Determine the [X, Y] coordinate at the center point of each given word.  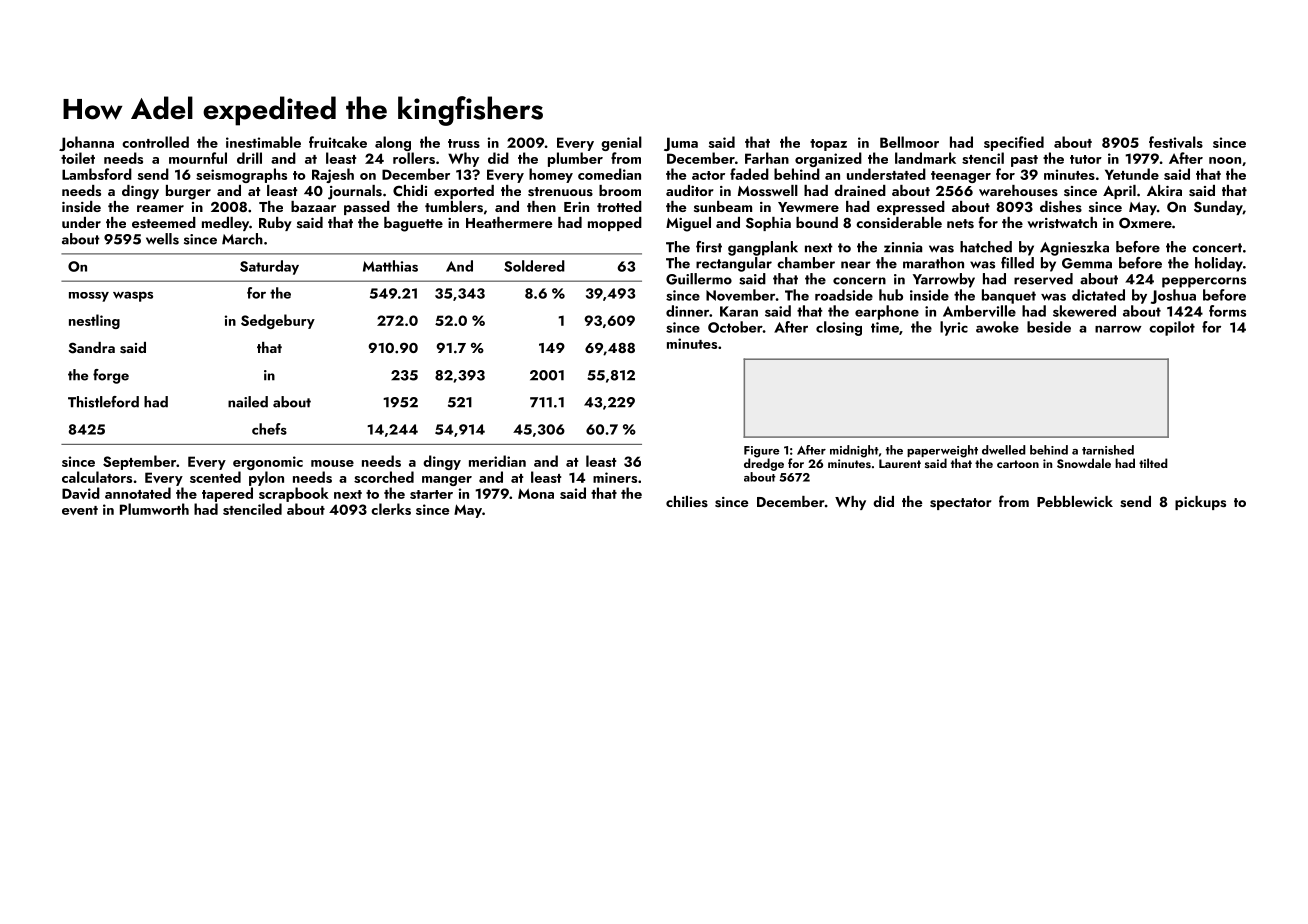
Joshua [1173, 296]
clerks [391, 509]
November [740, 295]
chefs [269, 429]
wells [162, 239]
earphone [887, 312]
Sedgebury [278, 321]
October [735, 327]
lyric [954, 328]
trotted [619, 206]
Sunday [1218, 208]
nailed [248, 402]
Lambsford [97, 174]
